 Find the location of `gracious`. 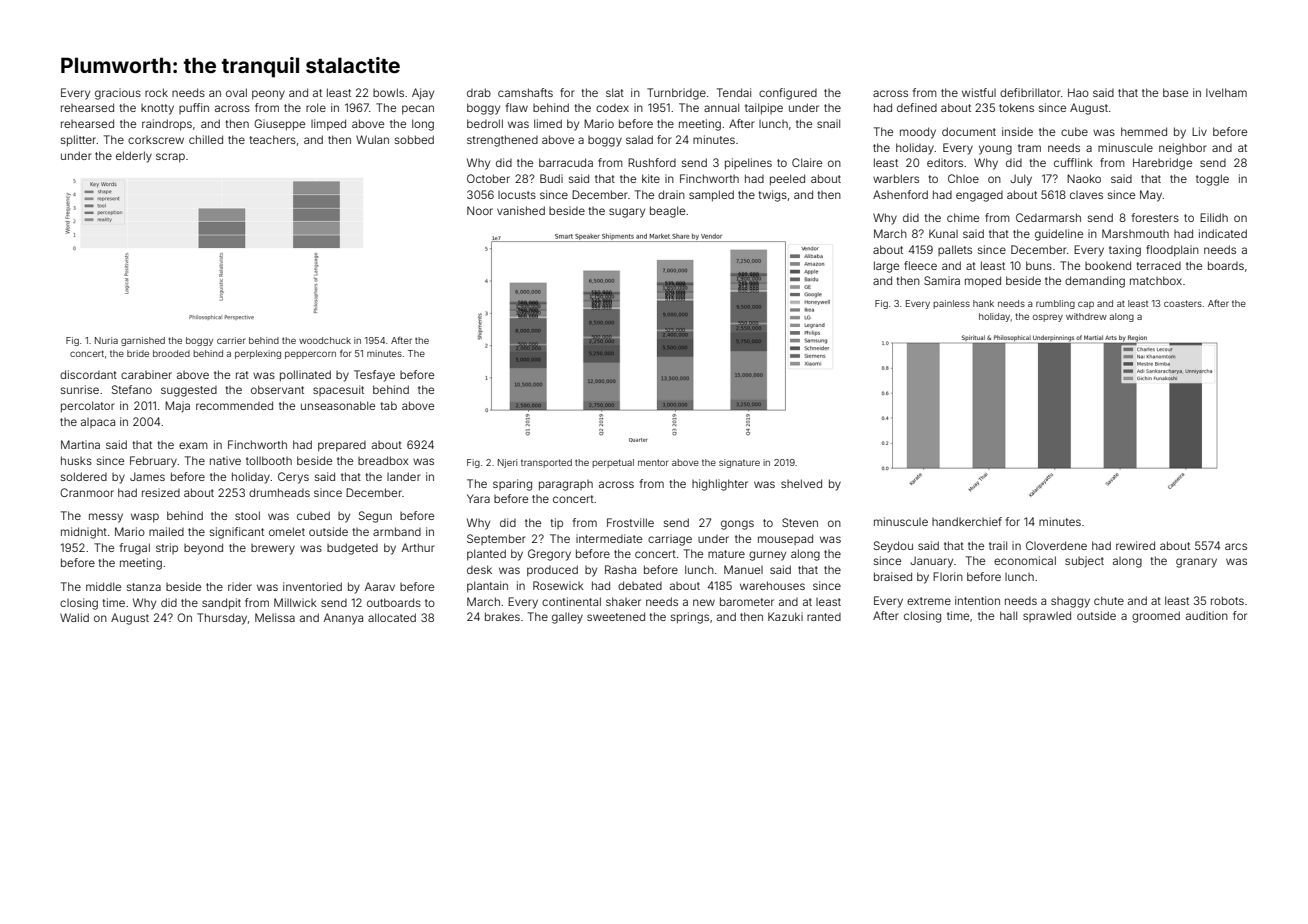

gracious is located at coordinates (118, 94).
